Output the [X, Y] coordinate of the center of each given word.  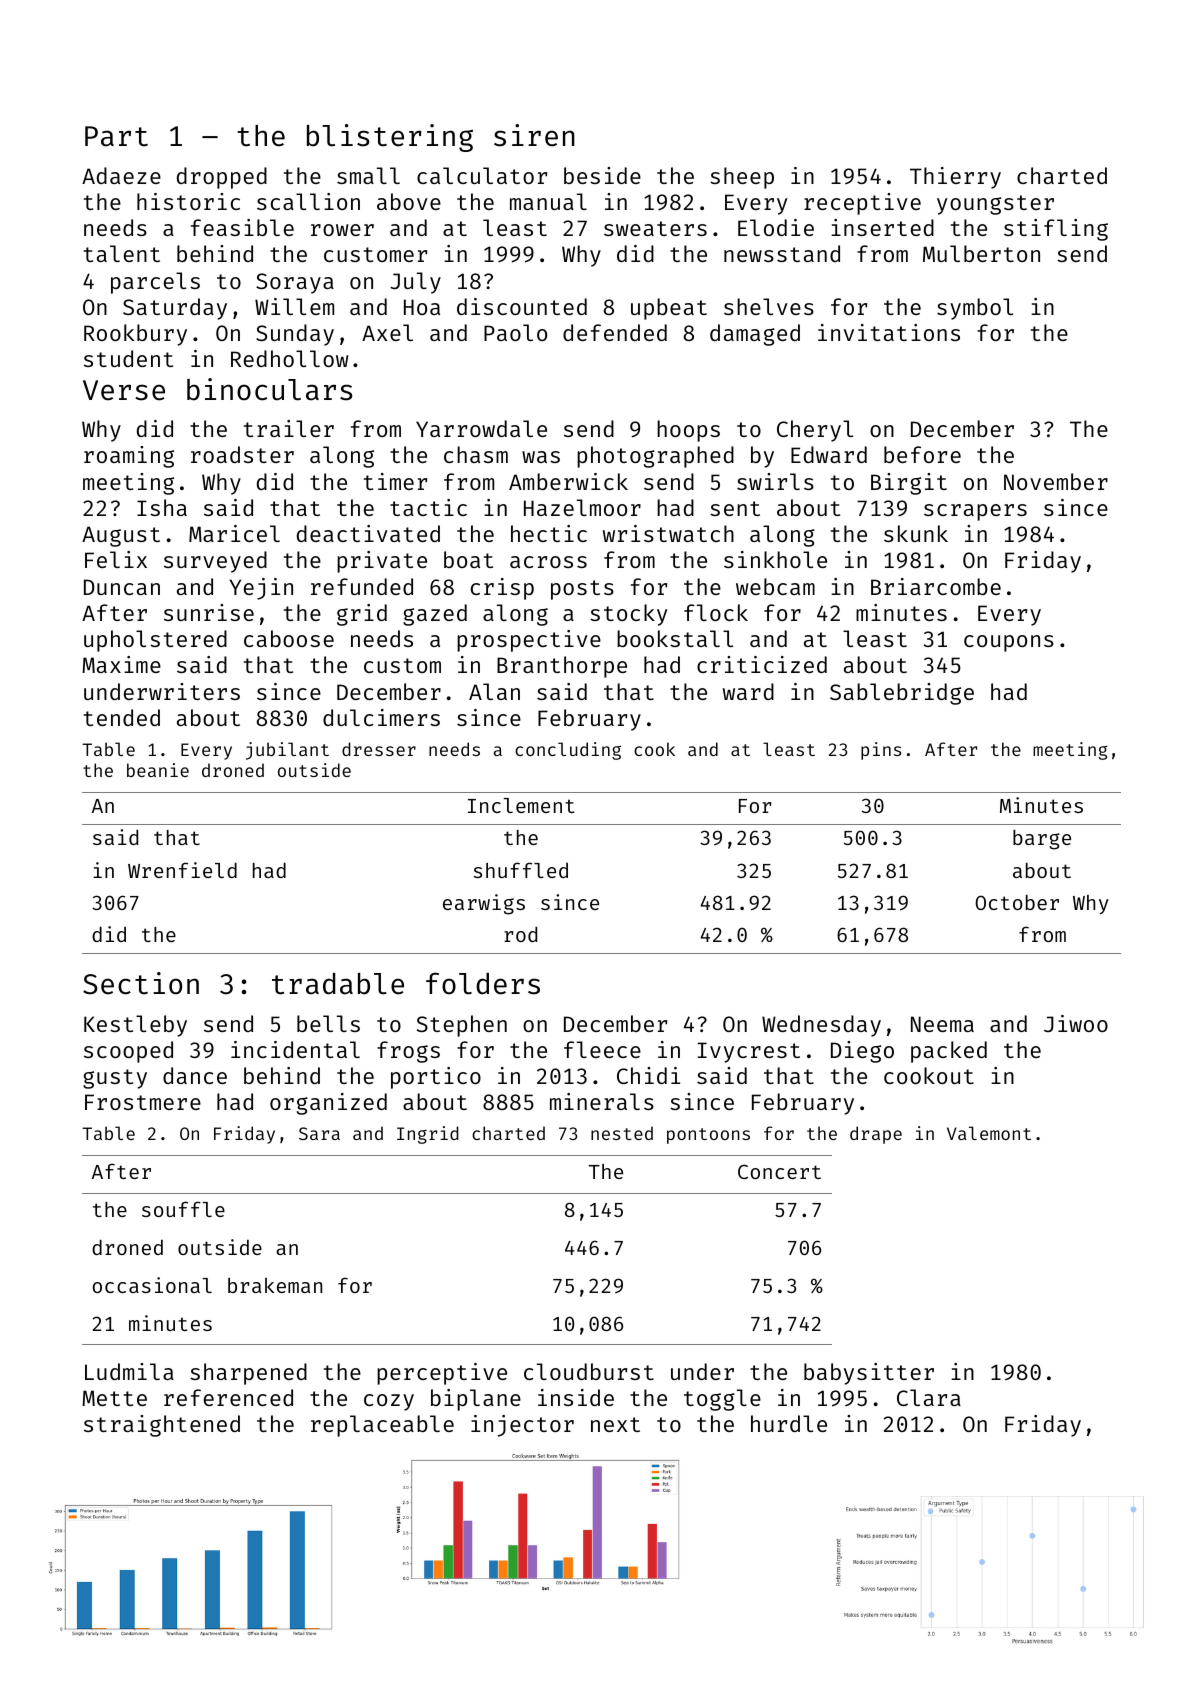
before [922, 454]
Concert [779, 1171]
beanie [158, 770]
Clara [929, 1397]
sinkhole [775, 559]
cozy [389, 1402]
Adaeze [121, 175]
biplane [476, 1400]
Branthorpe [562, 667]
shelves [769, 306]
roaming [129, 457]
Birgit [909, 484]
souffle [183, 1209]
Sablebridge [902, 694]
